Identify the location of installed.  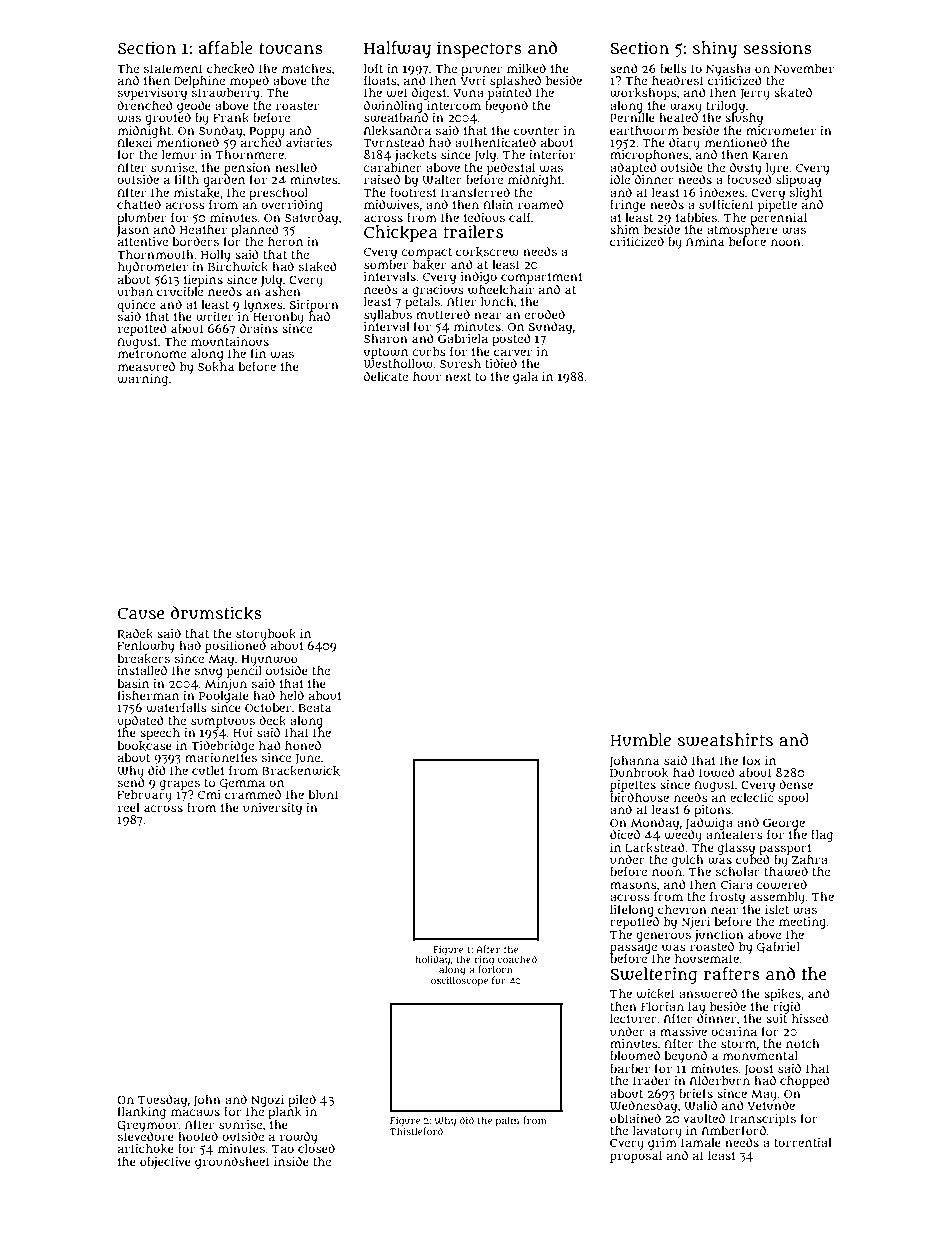
(142, 670).
